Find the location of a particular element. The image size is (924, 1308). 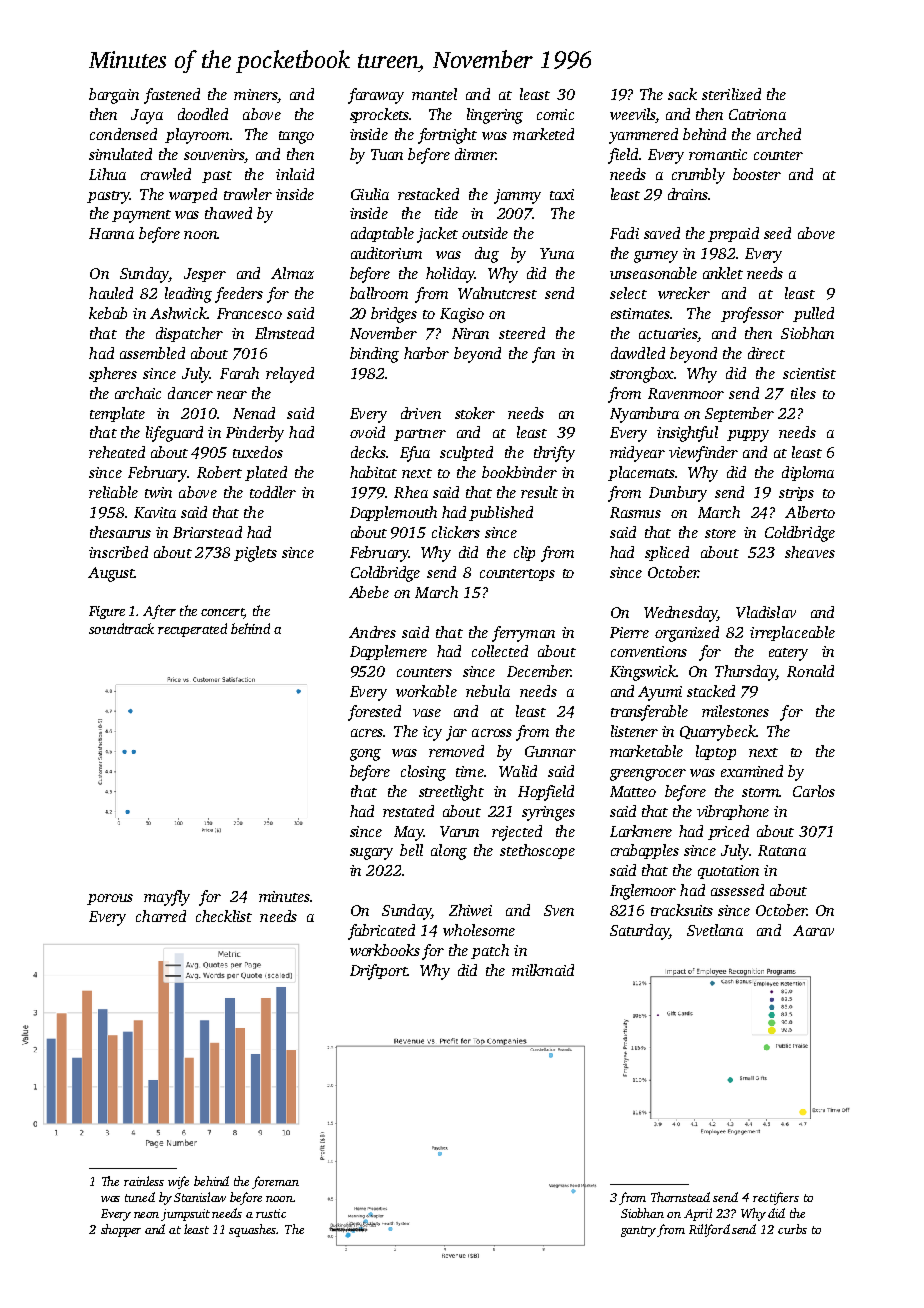

Yuna is located at coordinates (557, 253).
